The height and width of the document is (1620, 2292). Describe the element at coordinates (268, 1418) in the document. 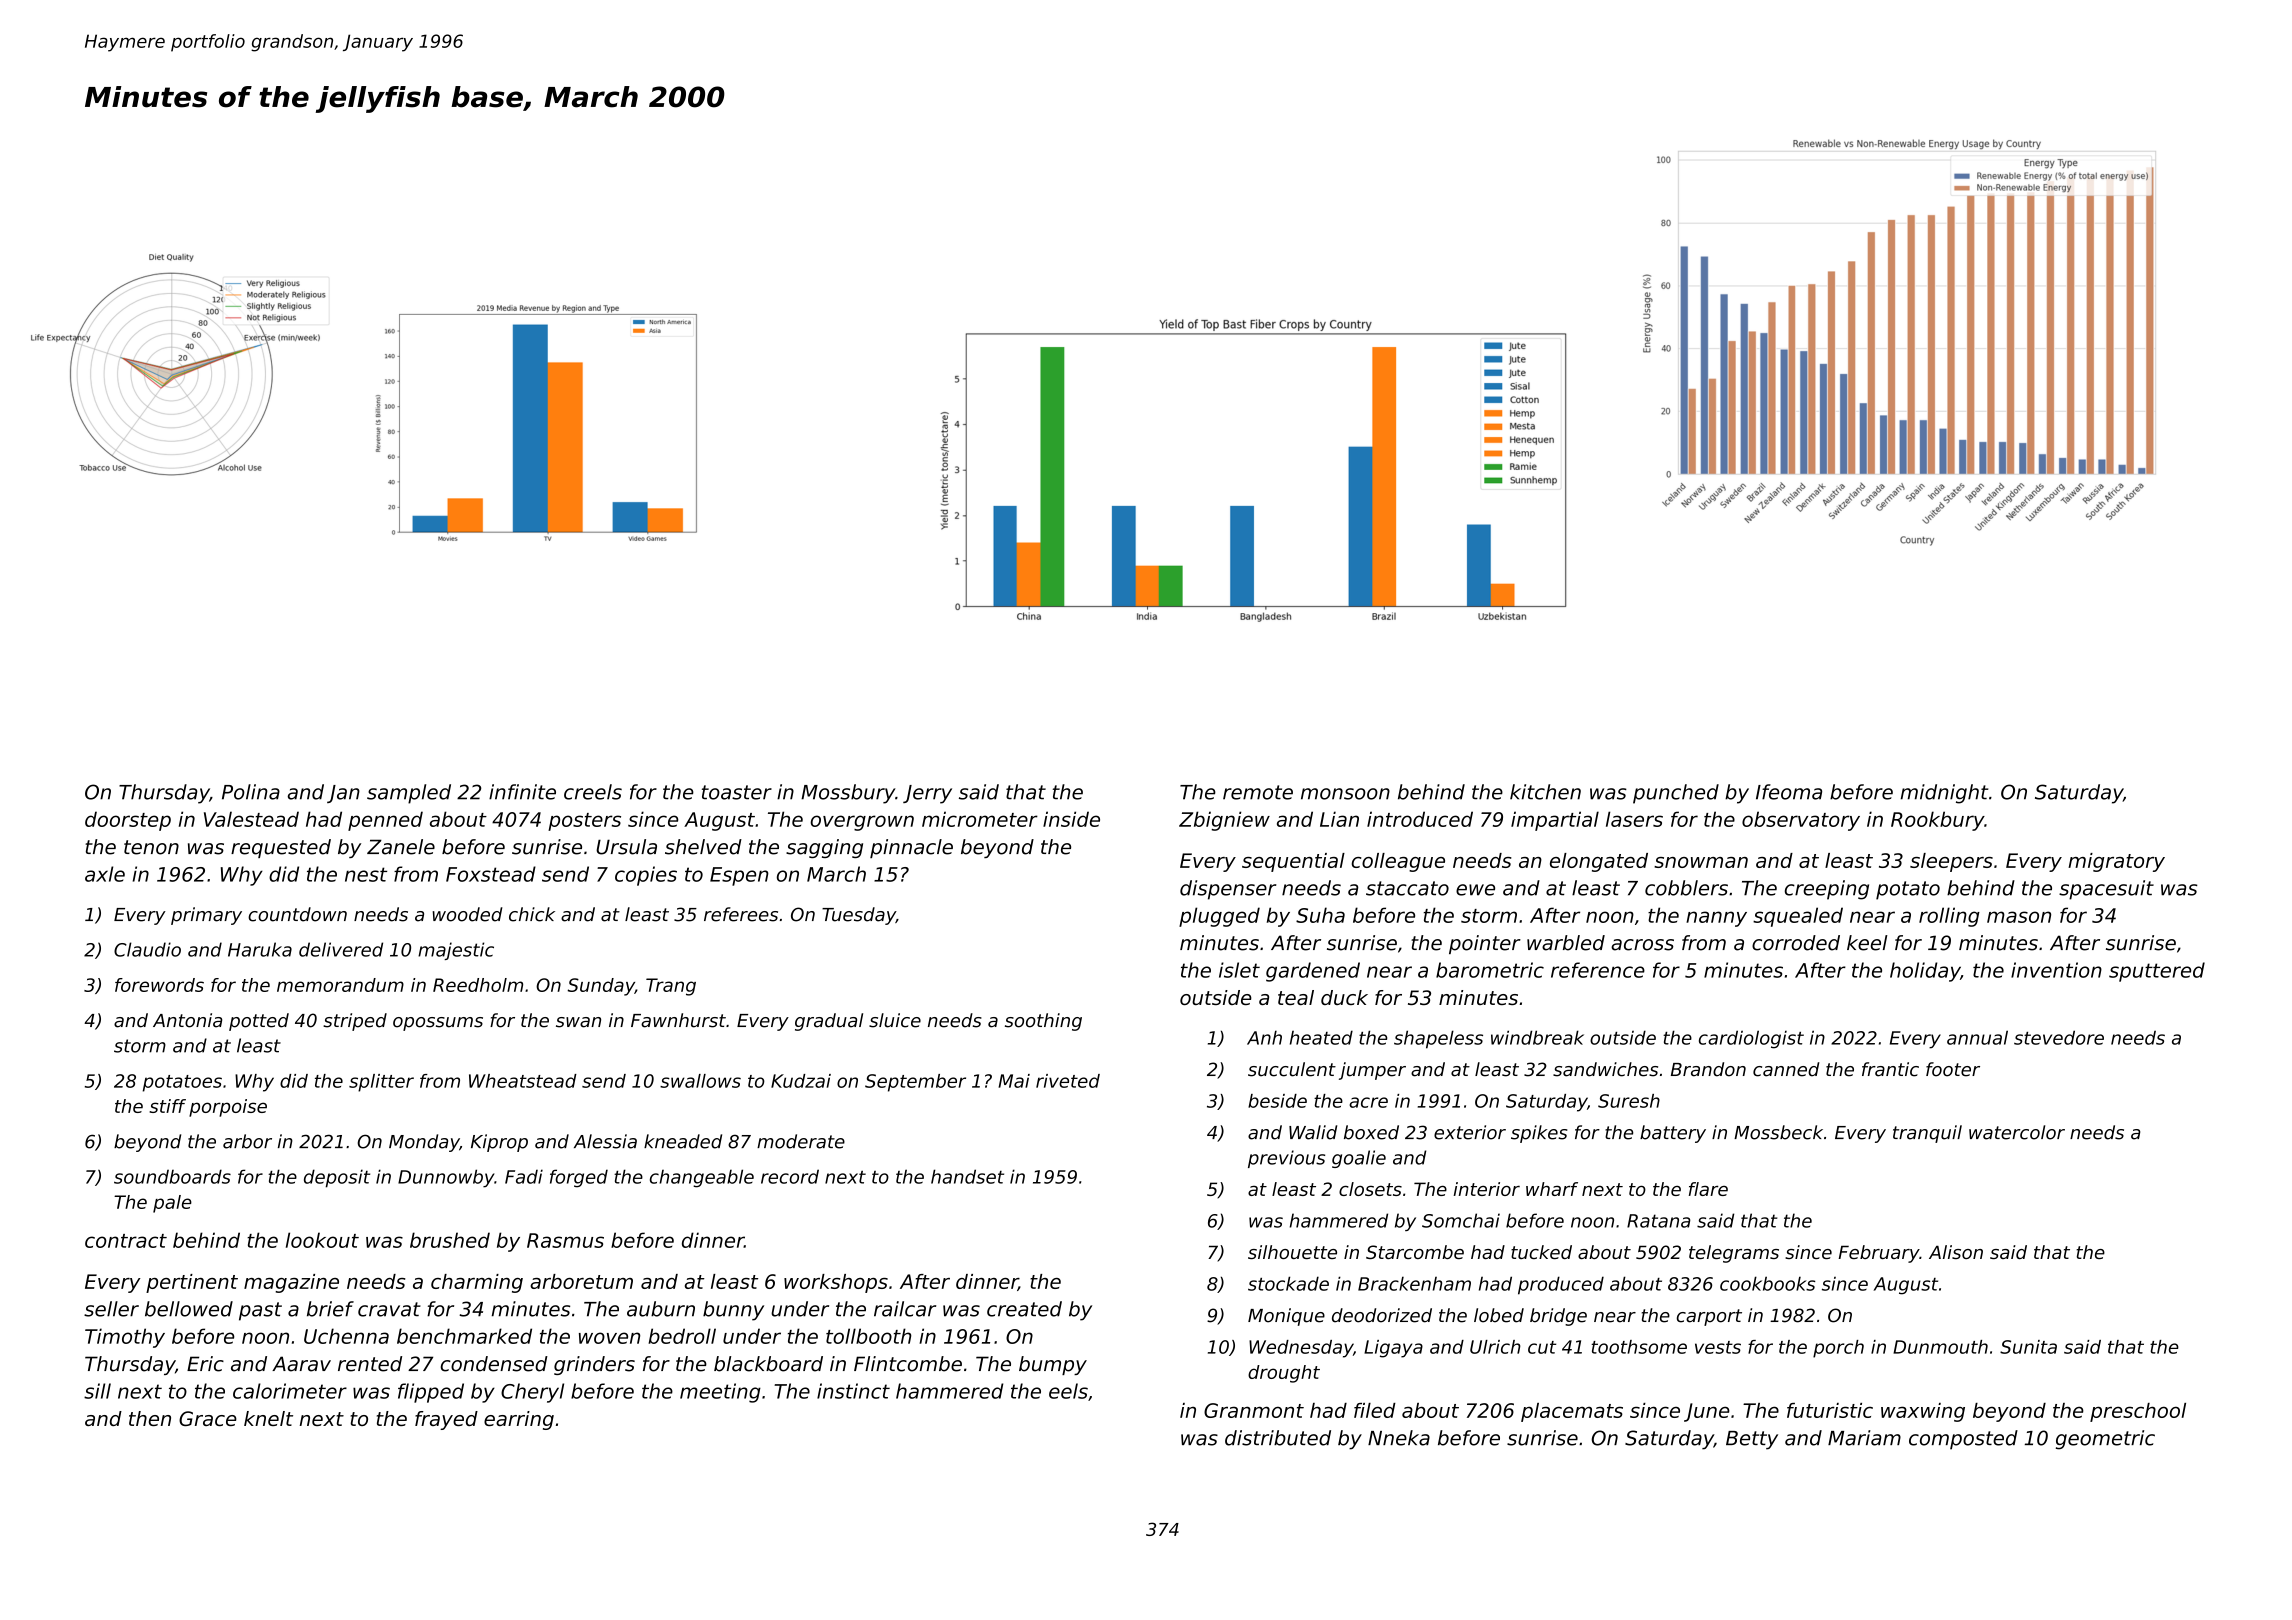

I see `knelt` at that location.
